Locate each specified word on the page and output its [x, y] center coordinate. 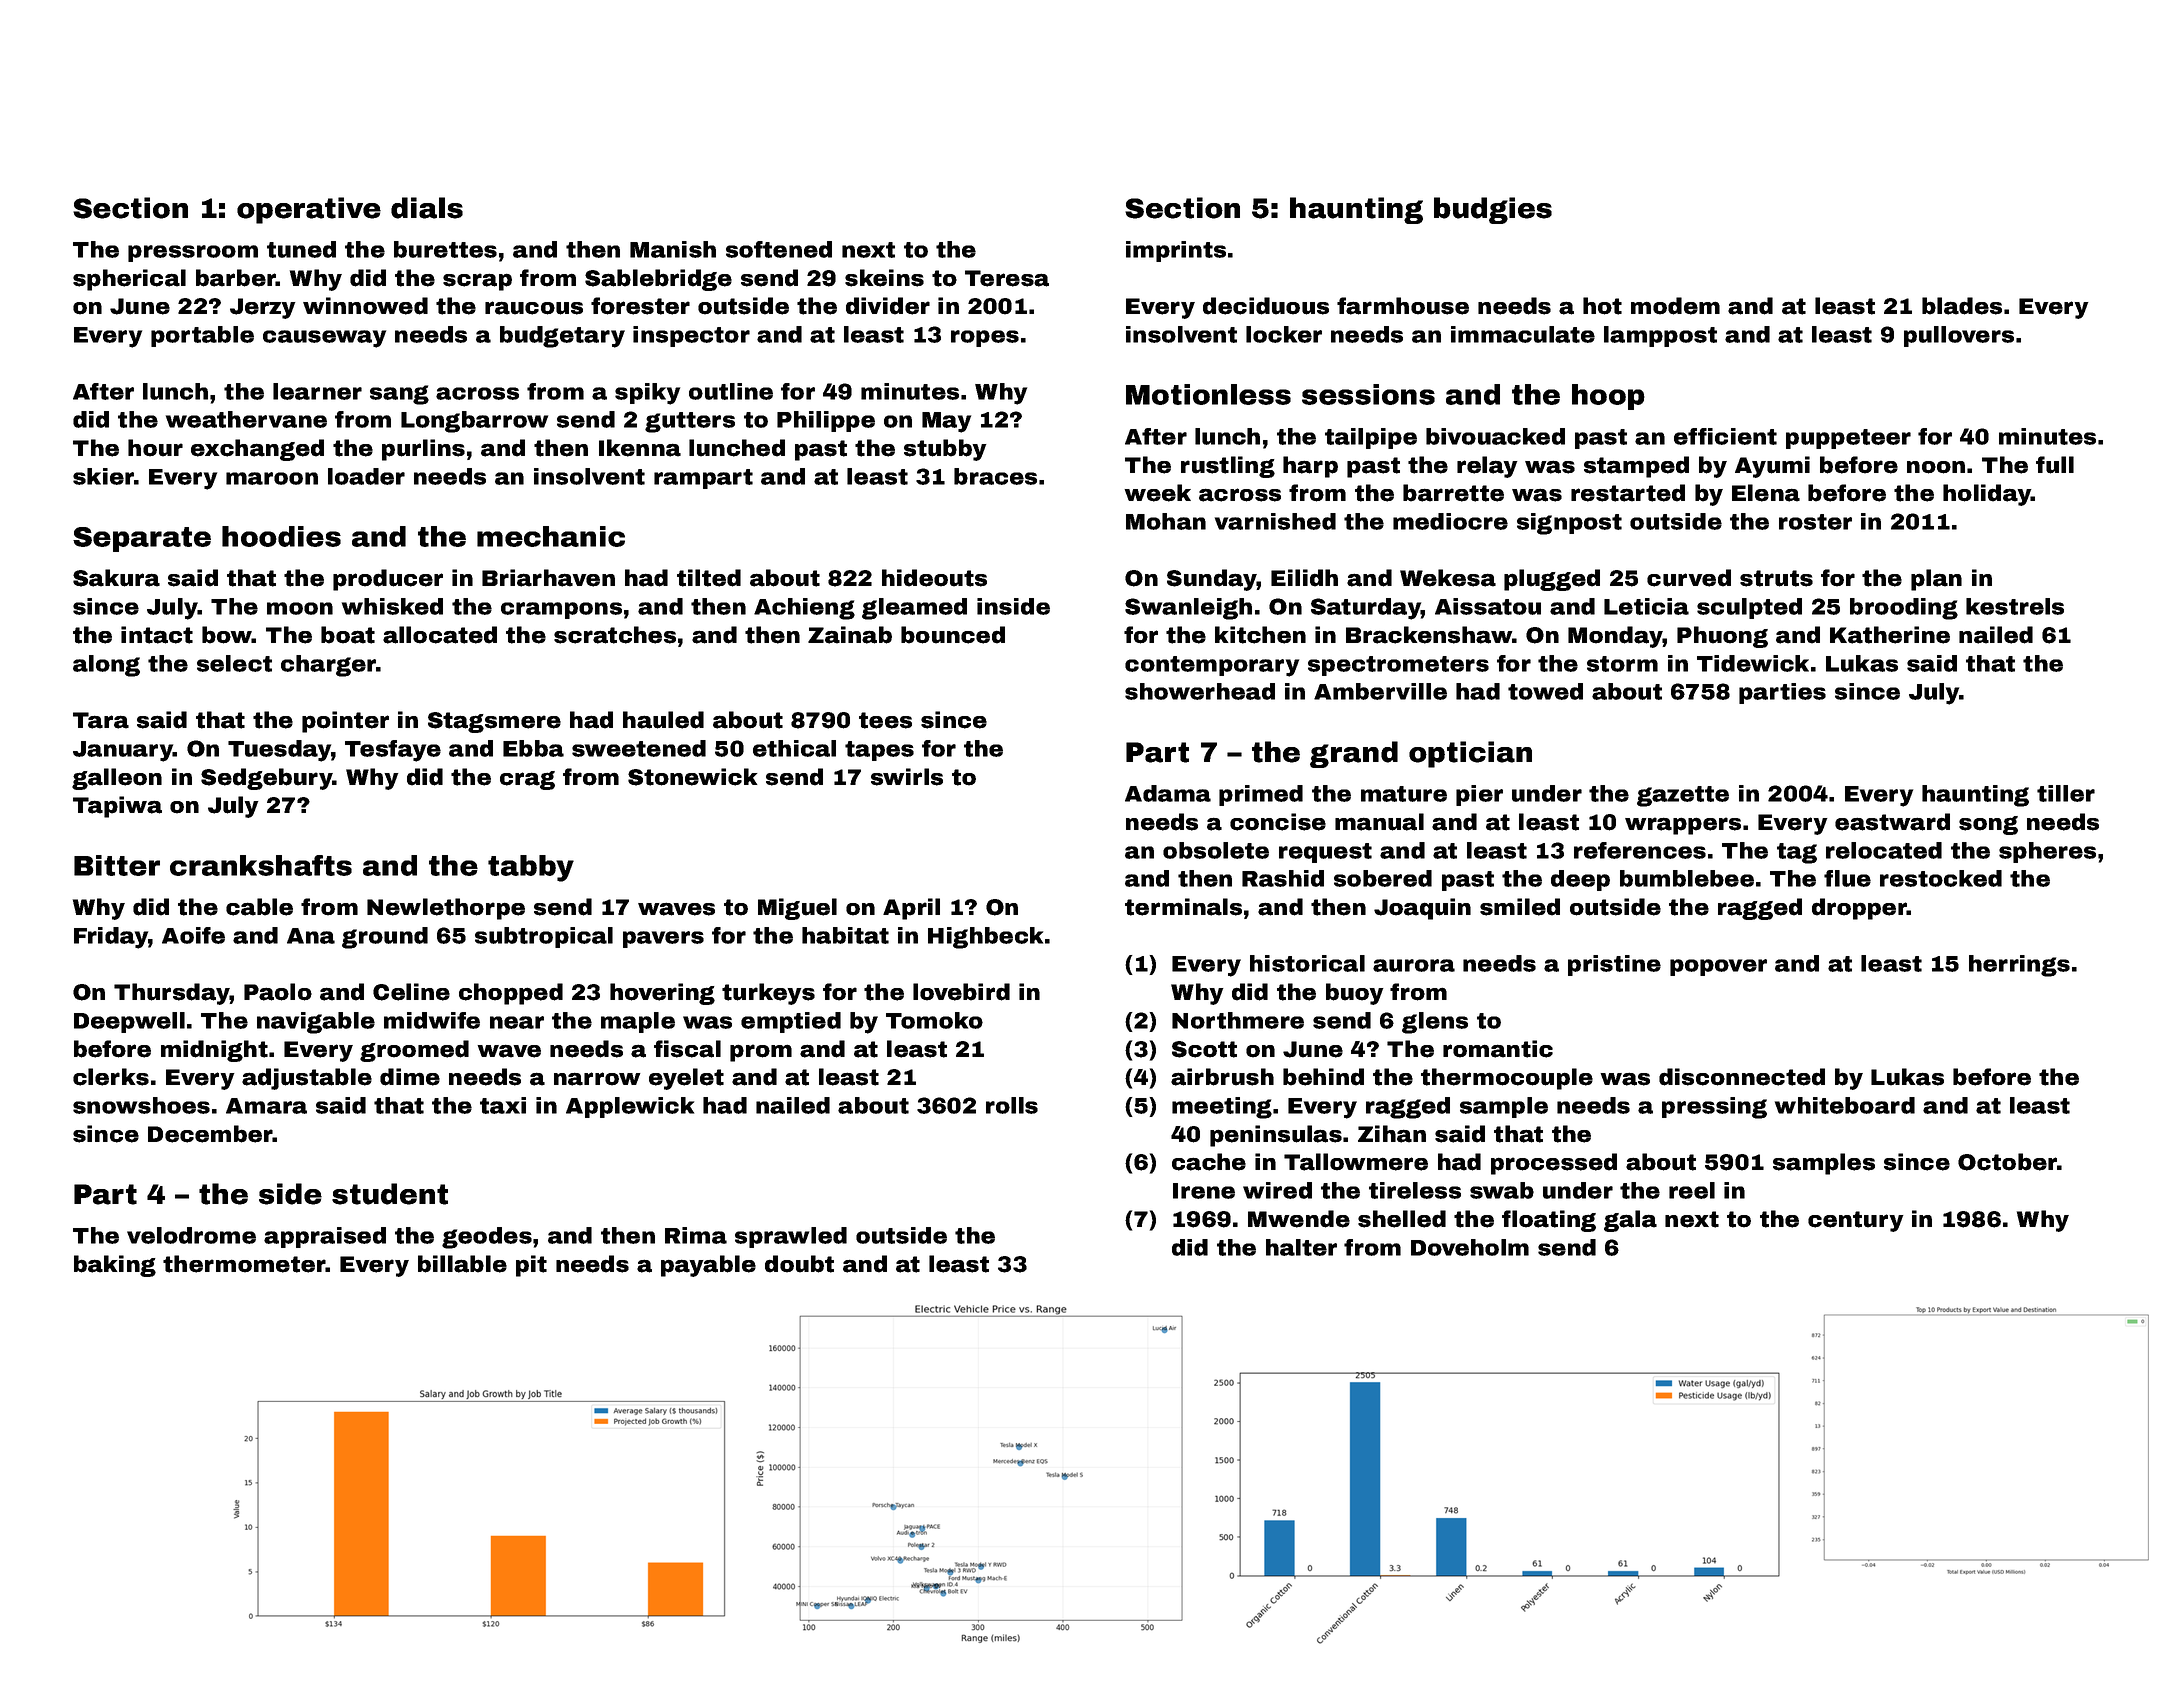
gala [1630, 1221]
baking [115, 1266]
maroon [272, 478]
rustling [1228, 467]
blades [1962, 306]
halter [1301, 1247]
